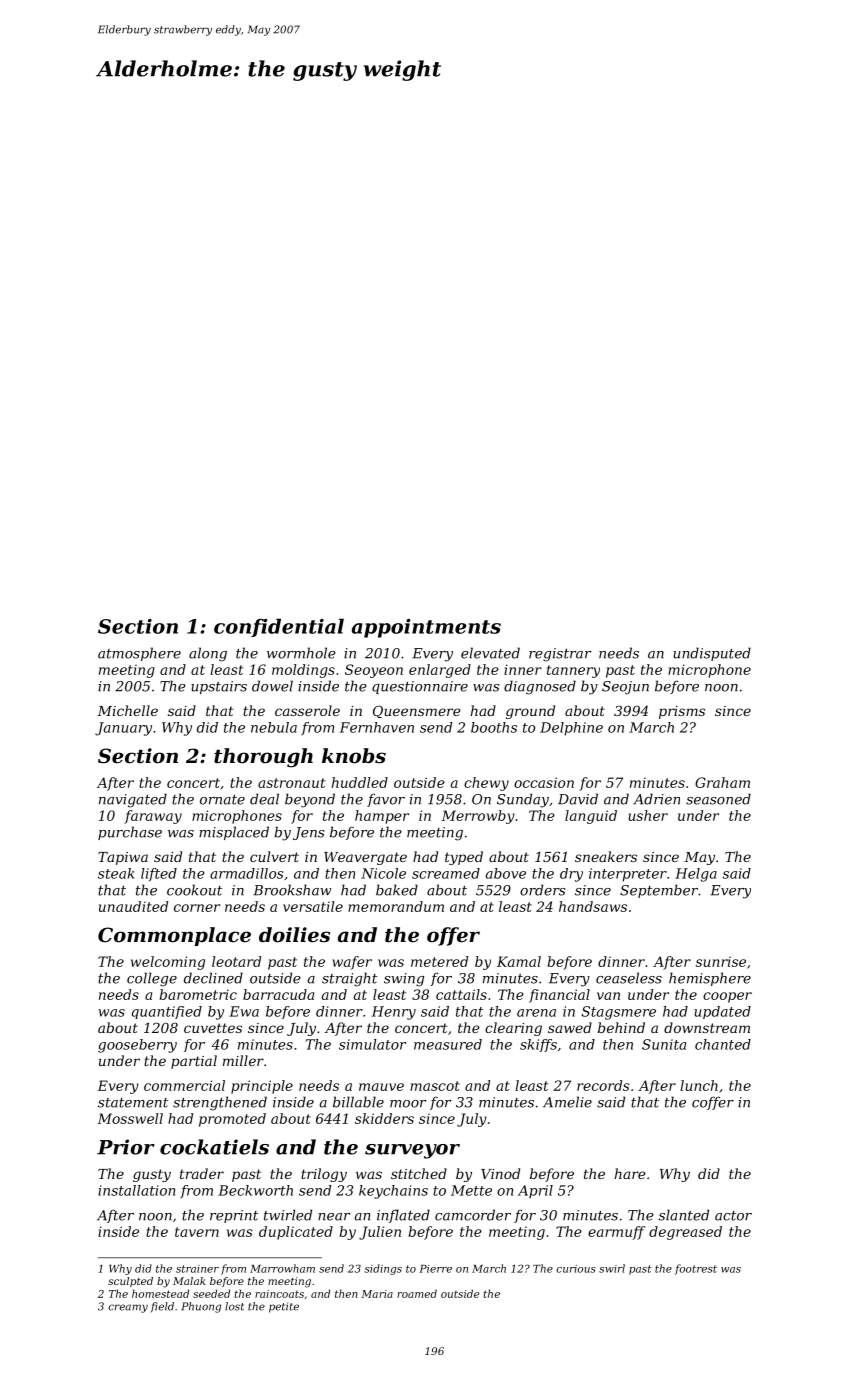 The image size is (849, 1400). What do you see at coordinates (139, 654) in the image?
I see `atmosphere` at bounding box center [139, 654].
